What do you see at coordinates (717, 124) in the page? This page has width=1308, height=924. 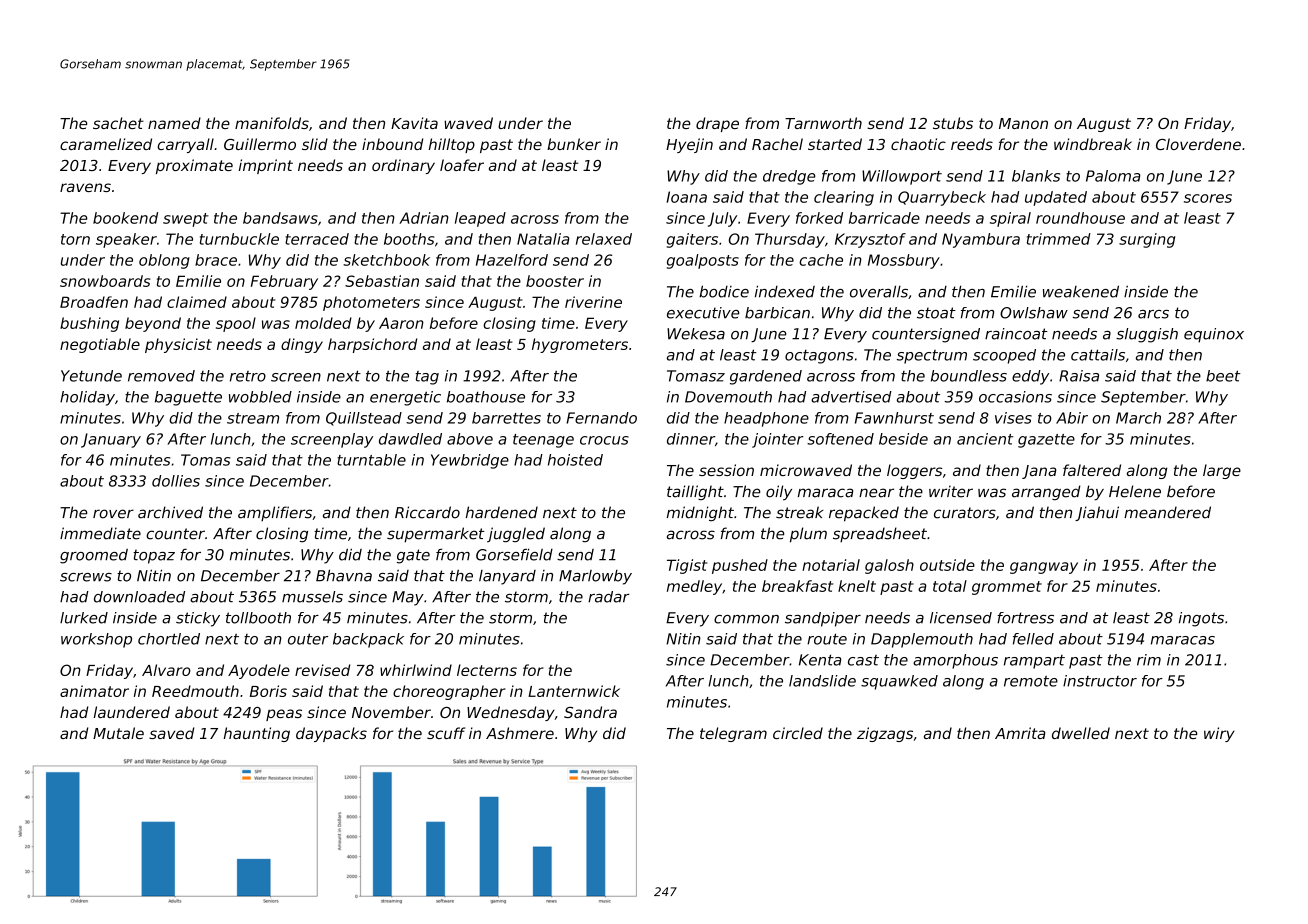 I see `drape` at bounding box center [717, 124].
